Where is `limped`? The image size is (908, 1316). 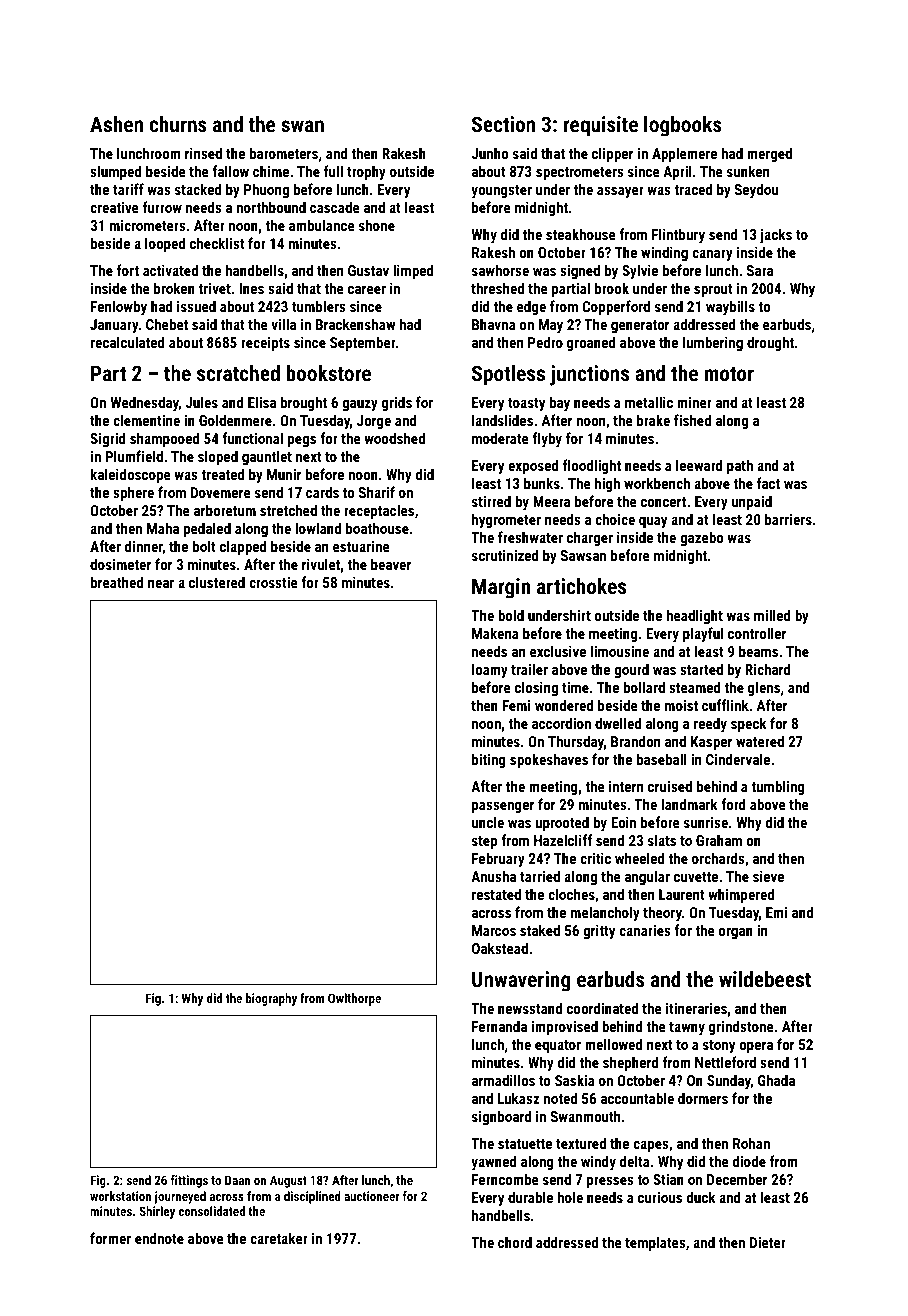 limped is located at coordinates (413, 271).
